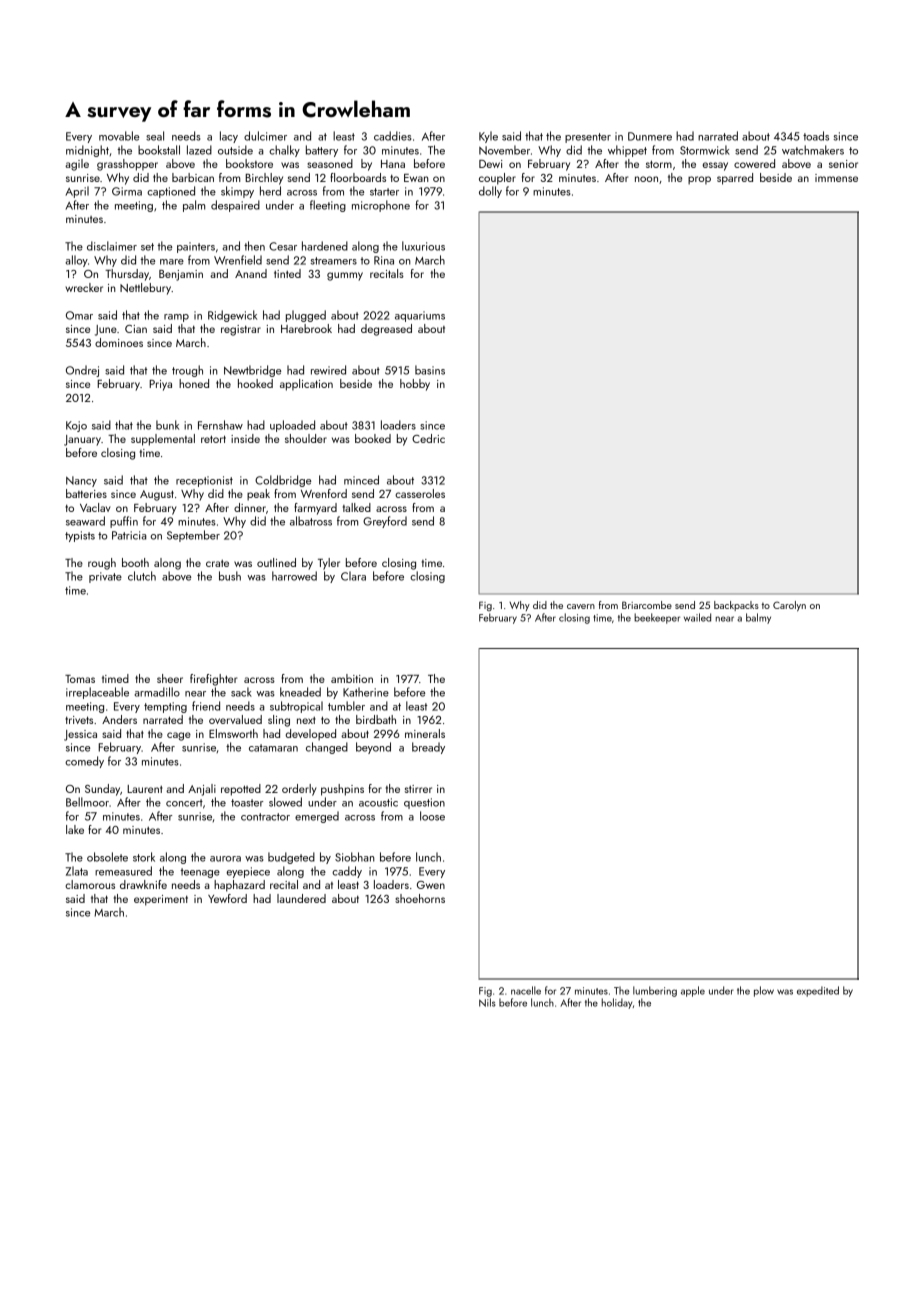 The height and width of the page is (1308, 924). I want to click on gummy, so click(345, 276).
